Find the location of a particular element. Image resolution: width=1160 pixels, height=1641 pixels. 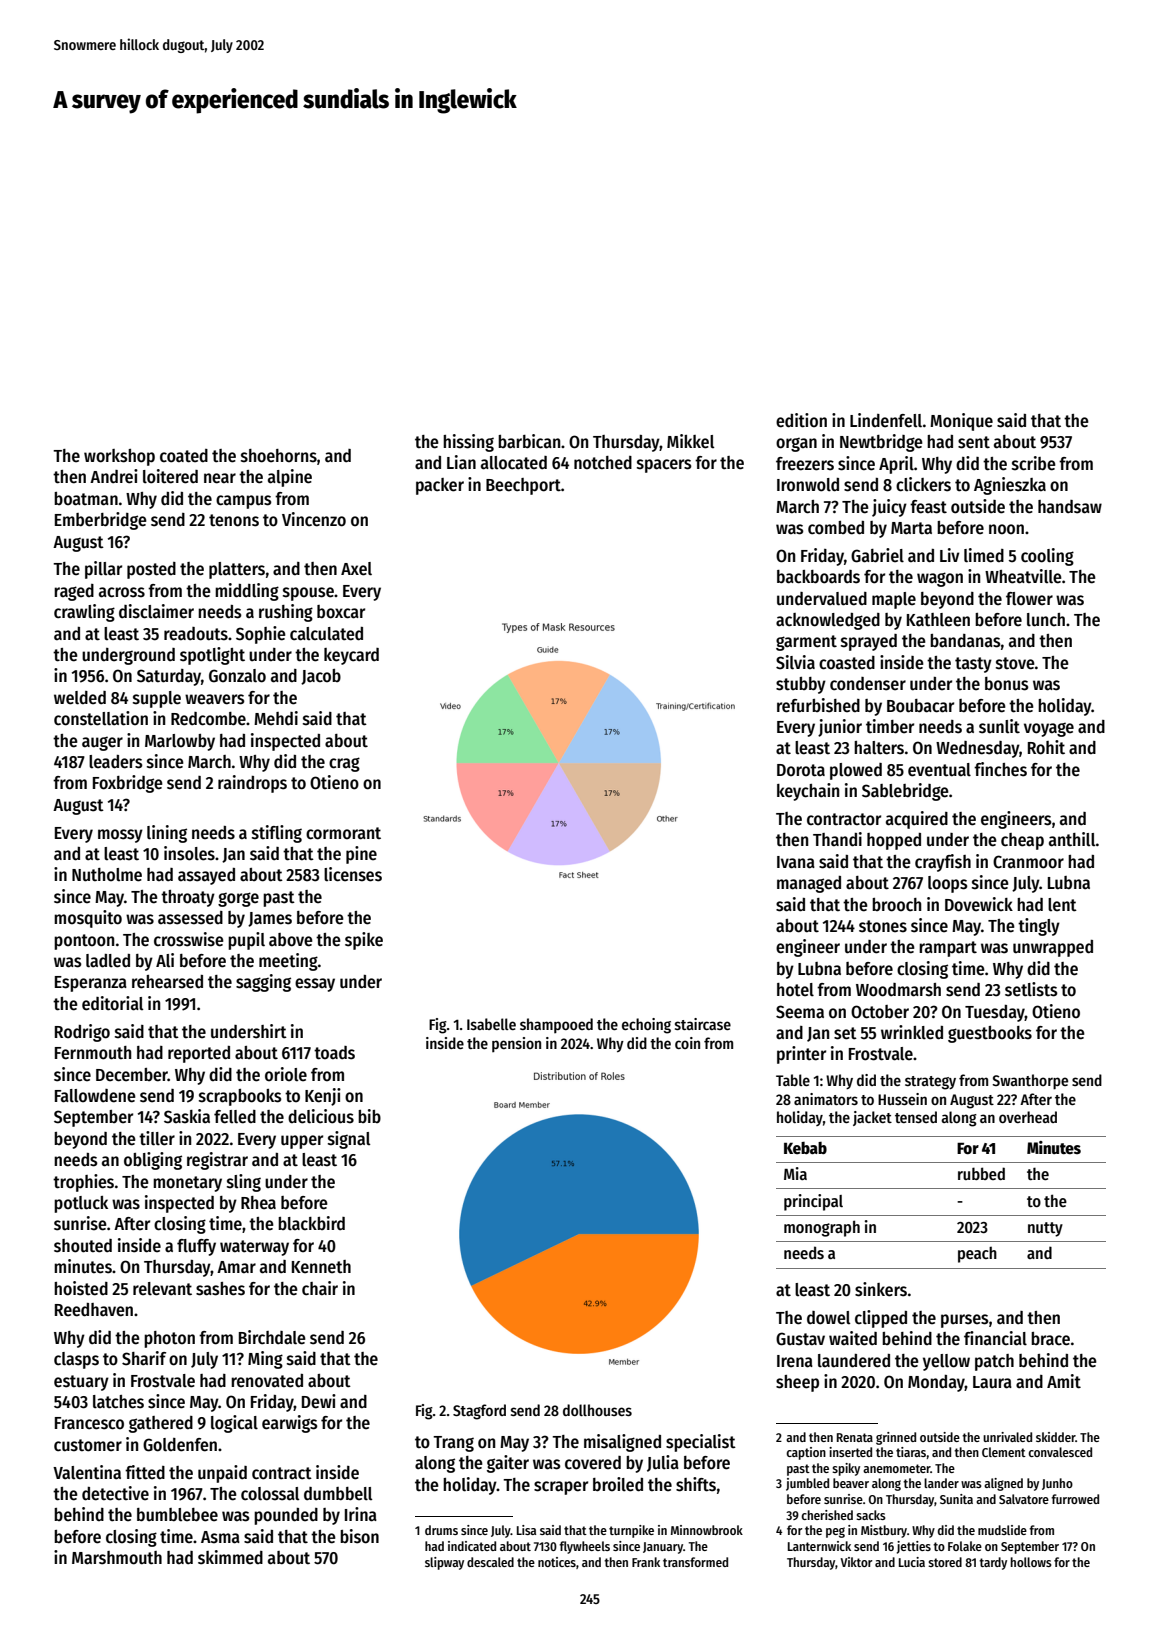

purses is located at coordinates (965, 1321).
